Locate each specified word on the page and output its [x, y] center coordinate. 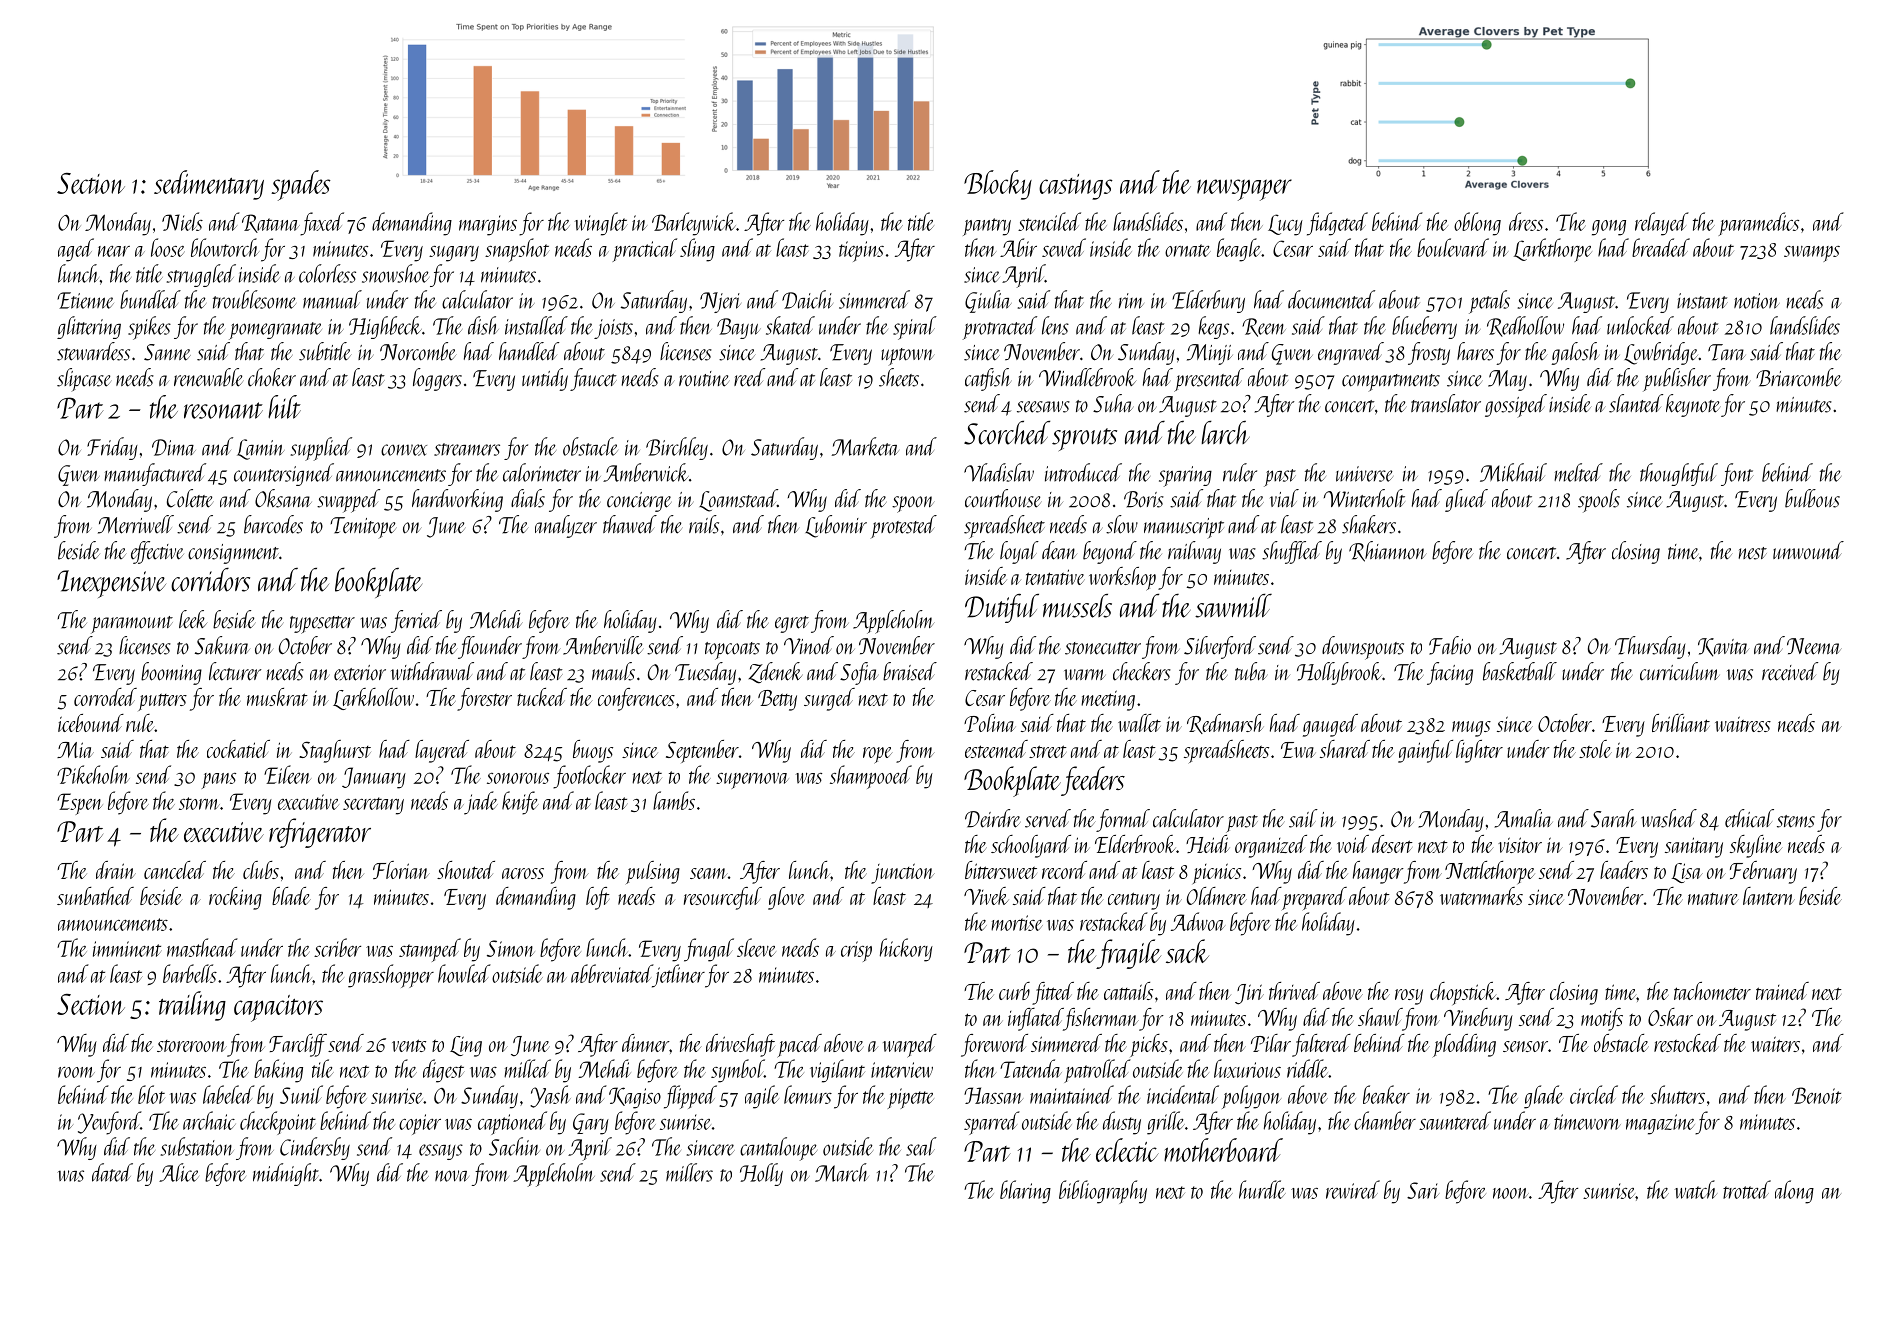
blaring [1025, 1192]
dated [112, 1172]
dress [1526, 221]
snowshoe [395, 273]
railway [1194, 552]
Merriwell [136, 524]
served [1048, 818]
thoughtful [1679, 474]
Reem [1264, 327]
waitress [1743, 724]
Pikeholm [93, 774]
